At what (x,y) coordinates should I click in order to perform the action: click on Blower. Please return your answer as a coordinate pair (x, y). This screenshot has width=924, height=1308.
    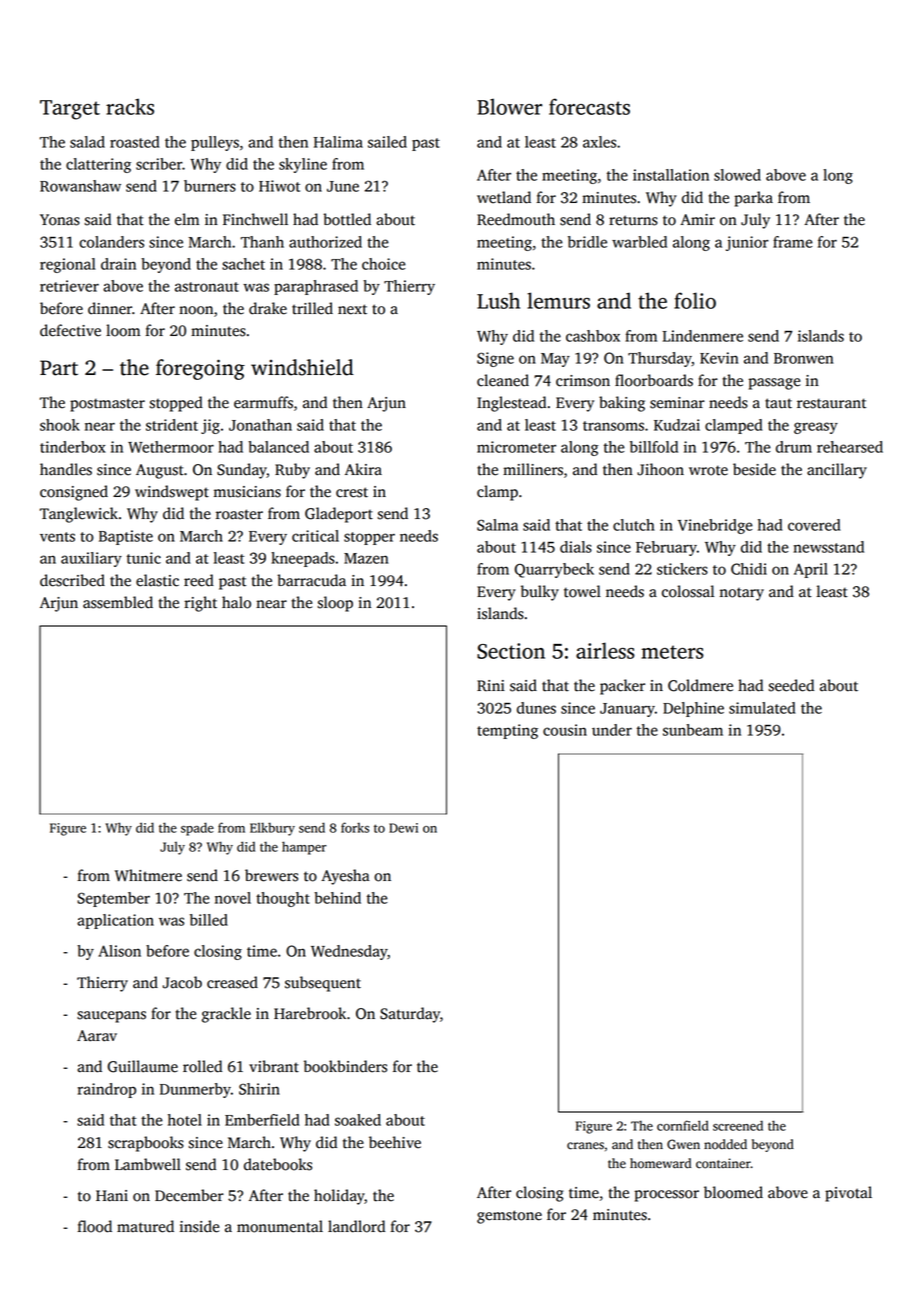
    Looking at the image, I should click on (509, 106).
